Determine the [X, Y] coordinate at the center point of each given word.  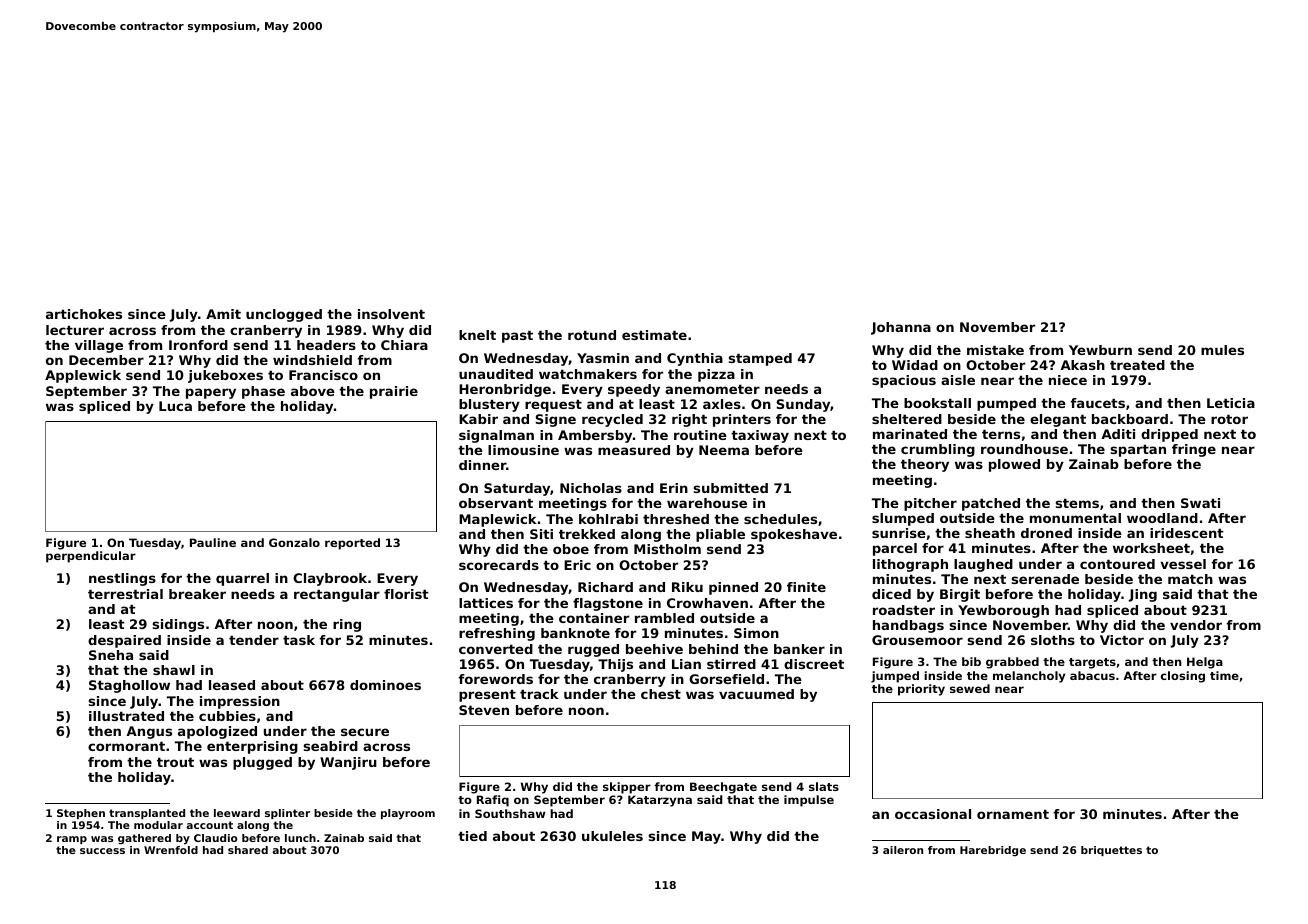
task [299, 640]
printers [742, 420]
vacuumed [756, 694]
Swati [1200, 503]
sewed [970, 688]
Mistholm [667, 549]
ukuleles [612, 836]
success [102, 851]
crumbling [938, 450]
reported [352, 544]
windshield [312, 360]
